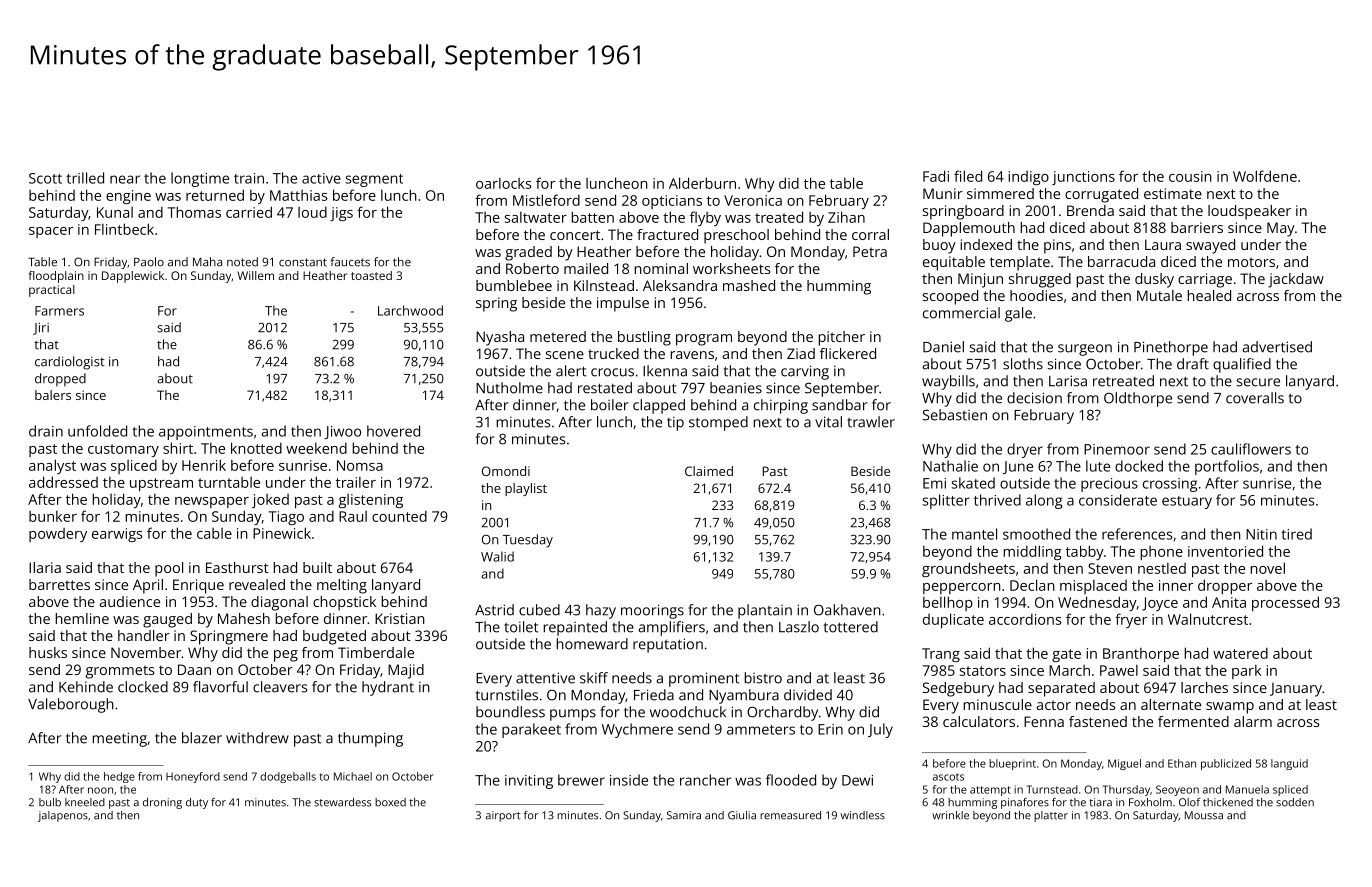  Describe the element at coordinates (1251, 262) in the screenshot. I see `motors` at that location.
